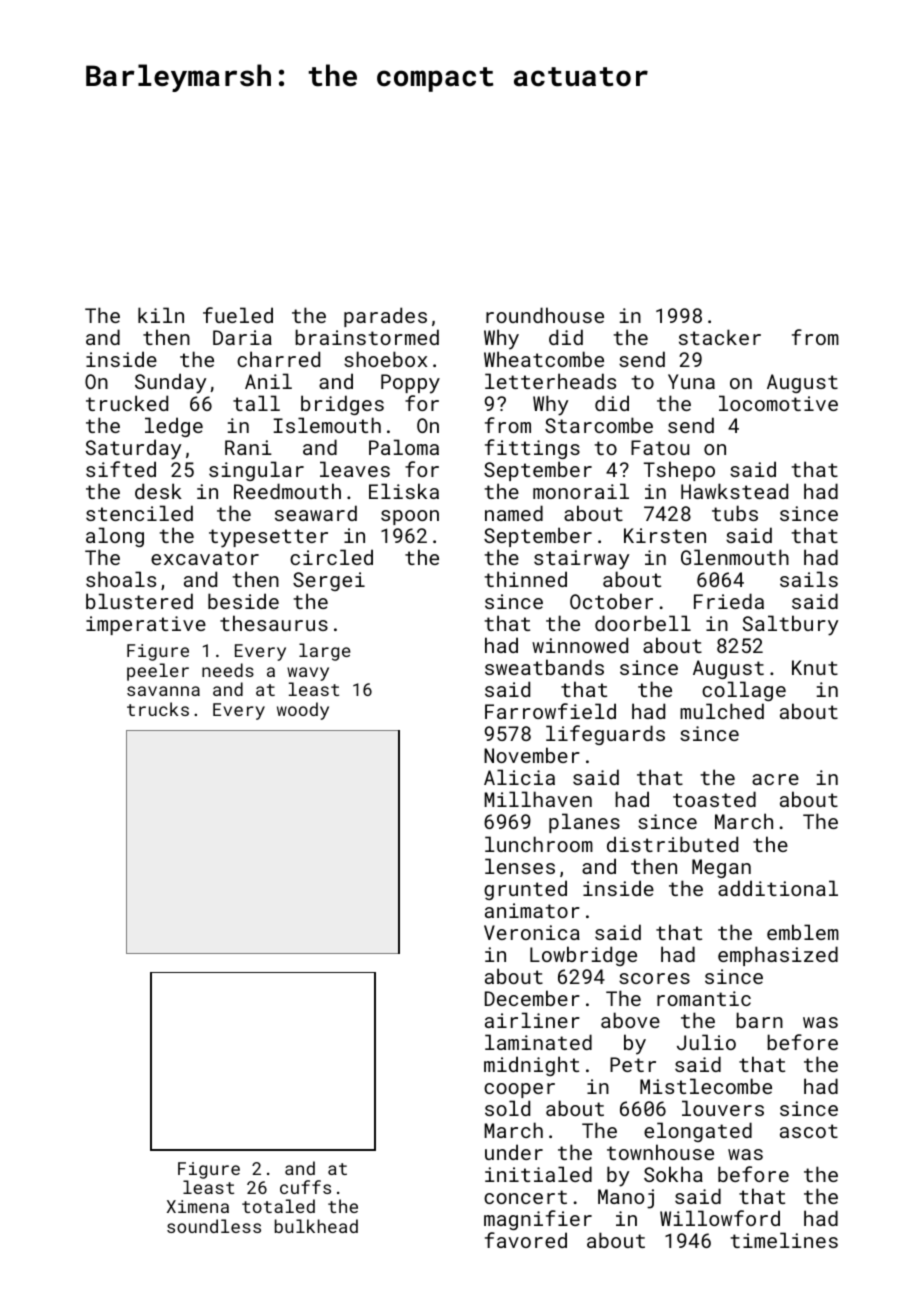  Describe the element at coordinates (161, 315) in the page. I see `kiln` at that location.
